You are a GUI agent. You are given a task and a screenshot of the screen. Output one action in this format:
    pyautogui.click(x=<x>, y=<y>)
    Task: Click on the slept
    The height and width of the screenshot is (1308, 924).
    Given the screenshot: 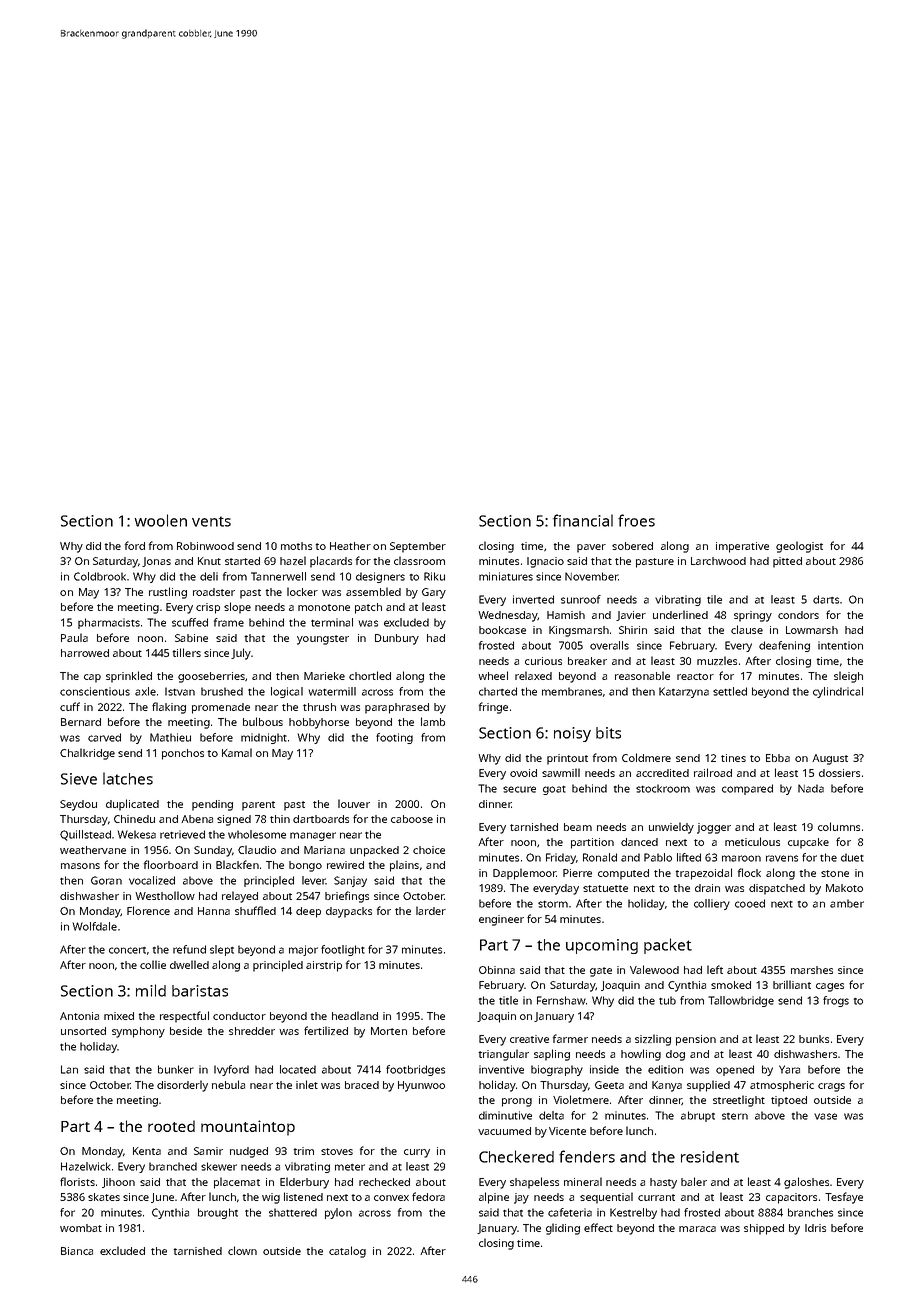 What is the action you would take?
    pyautogui.click(x=222, y=950)
